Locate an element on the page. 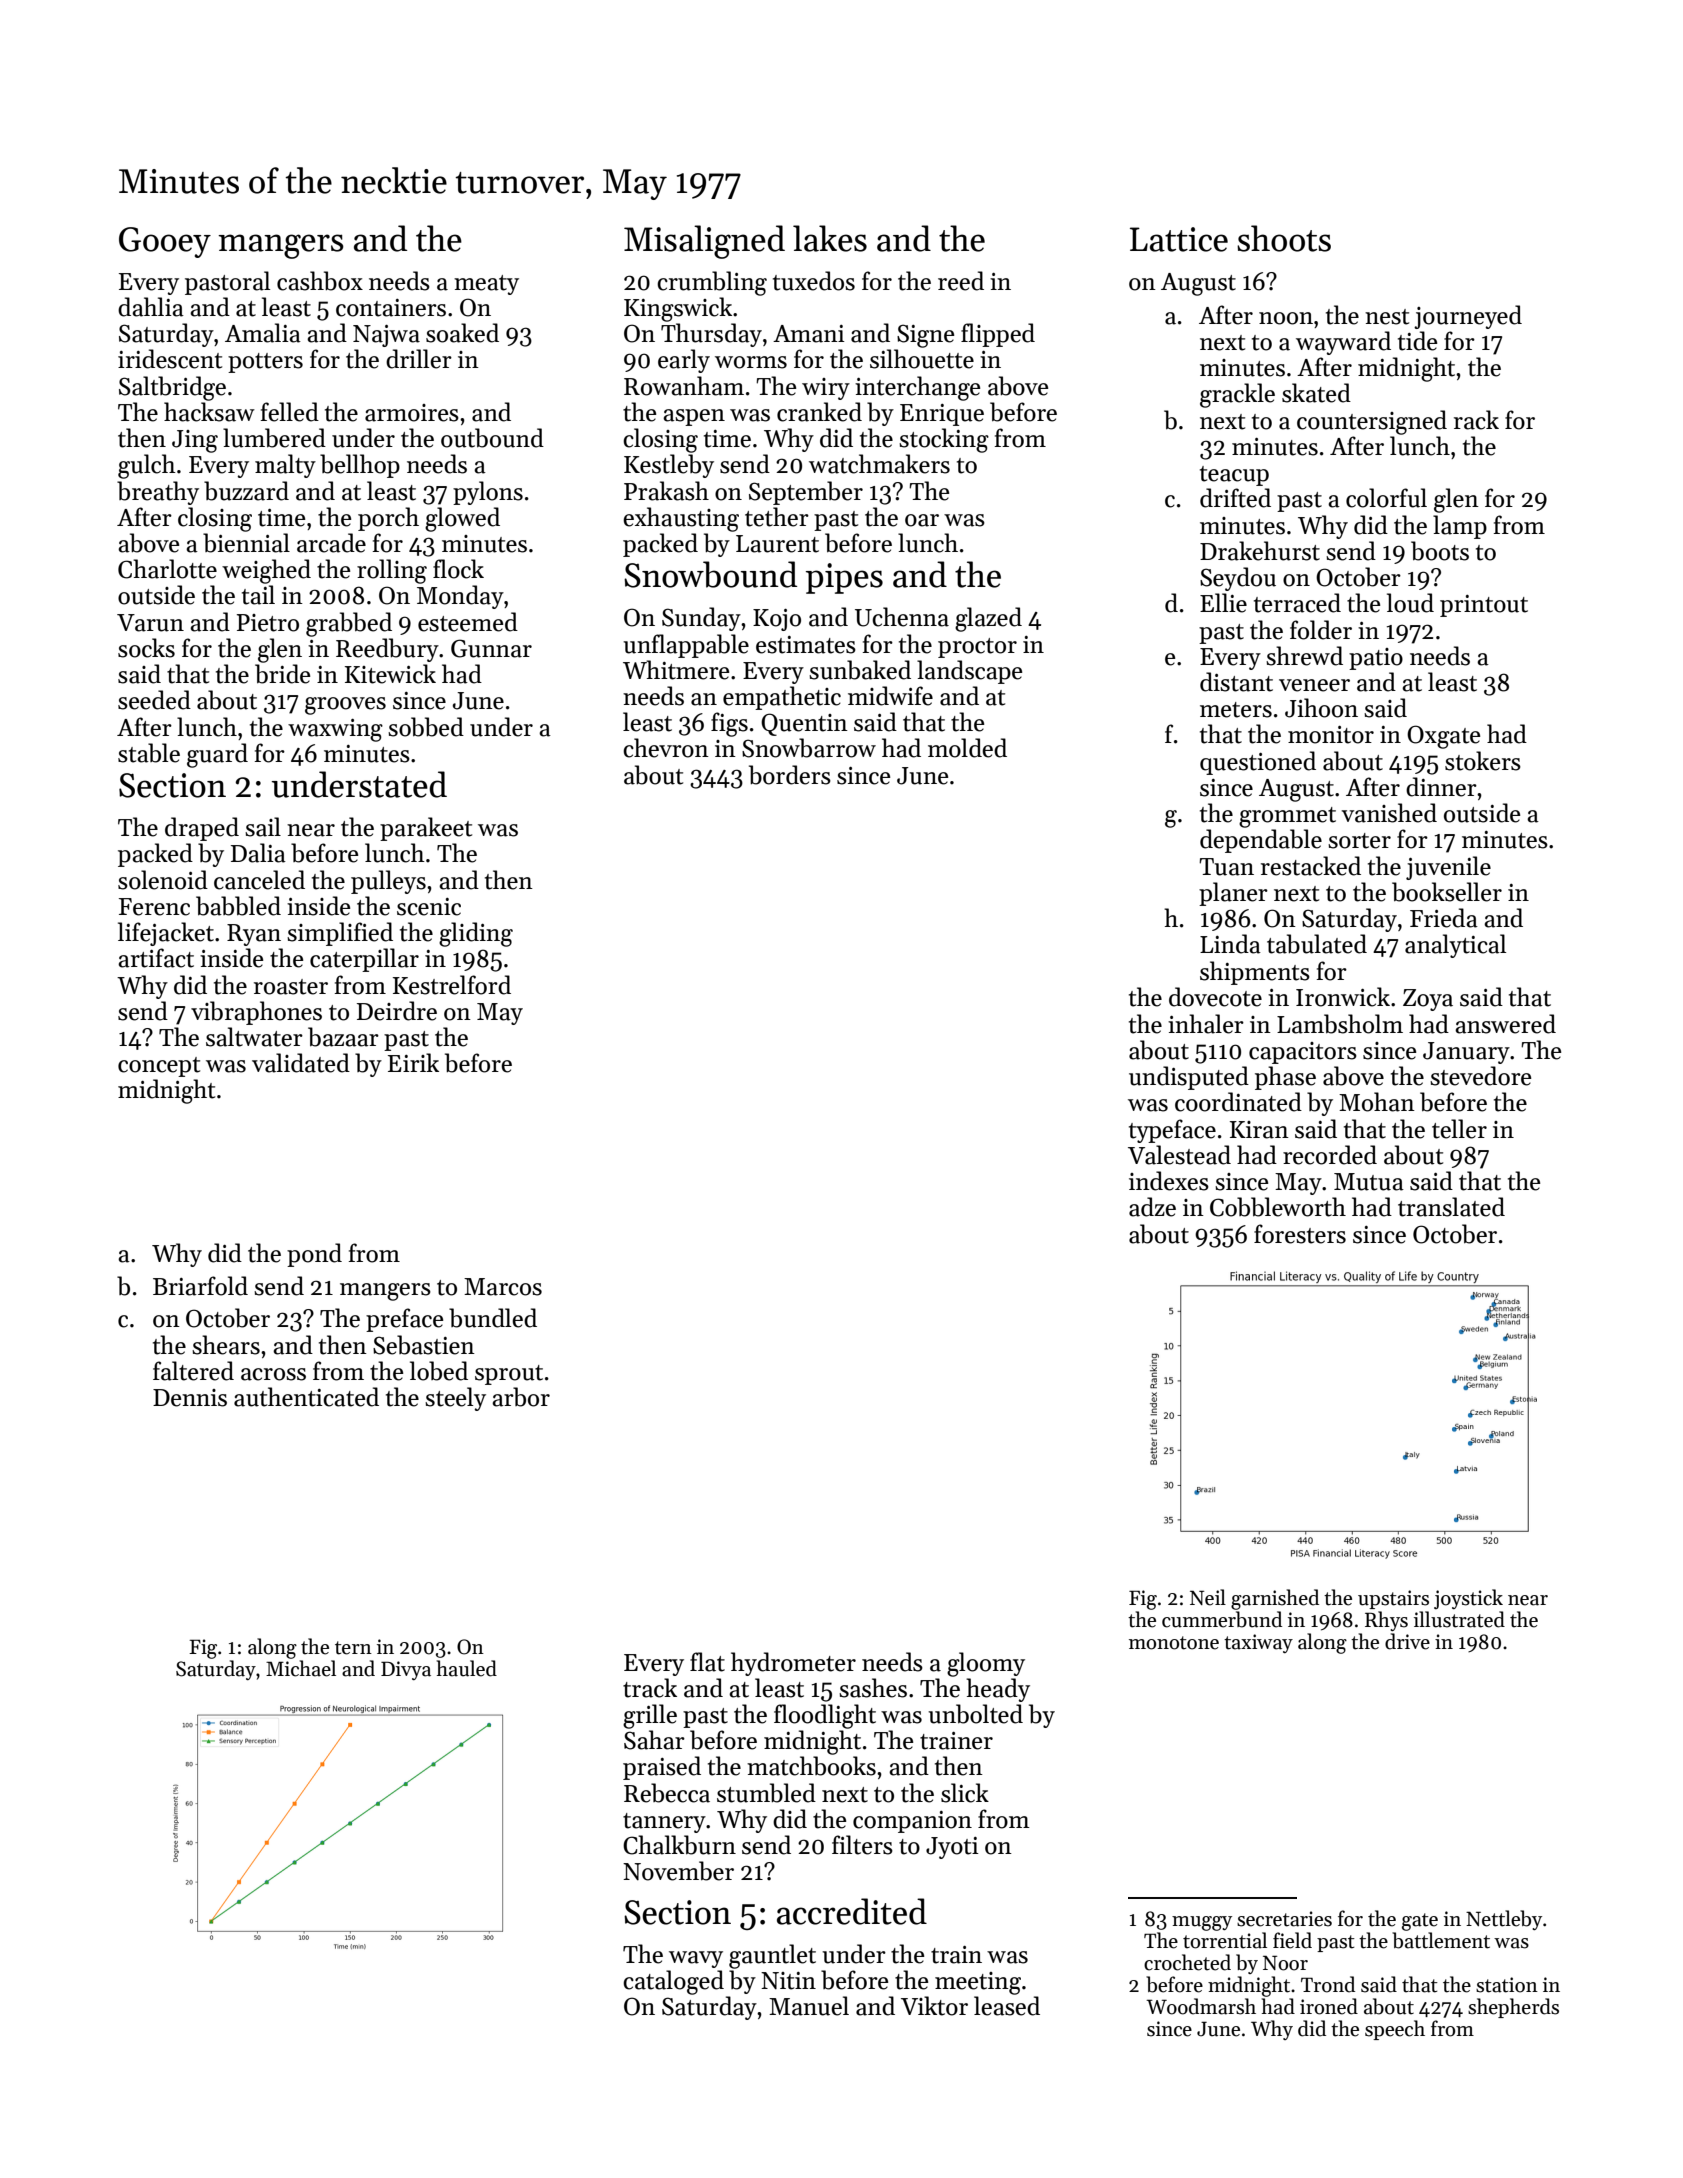 Image resolution: width=1683 pixels, height=2178 pixels. Tuan is located at coordinates (1226, 867).
